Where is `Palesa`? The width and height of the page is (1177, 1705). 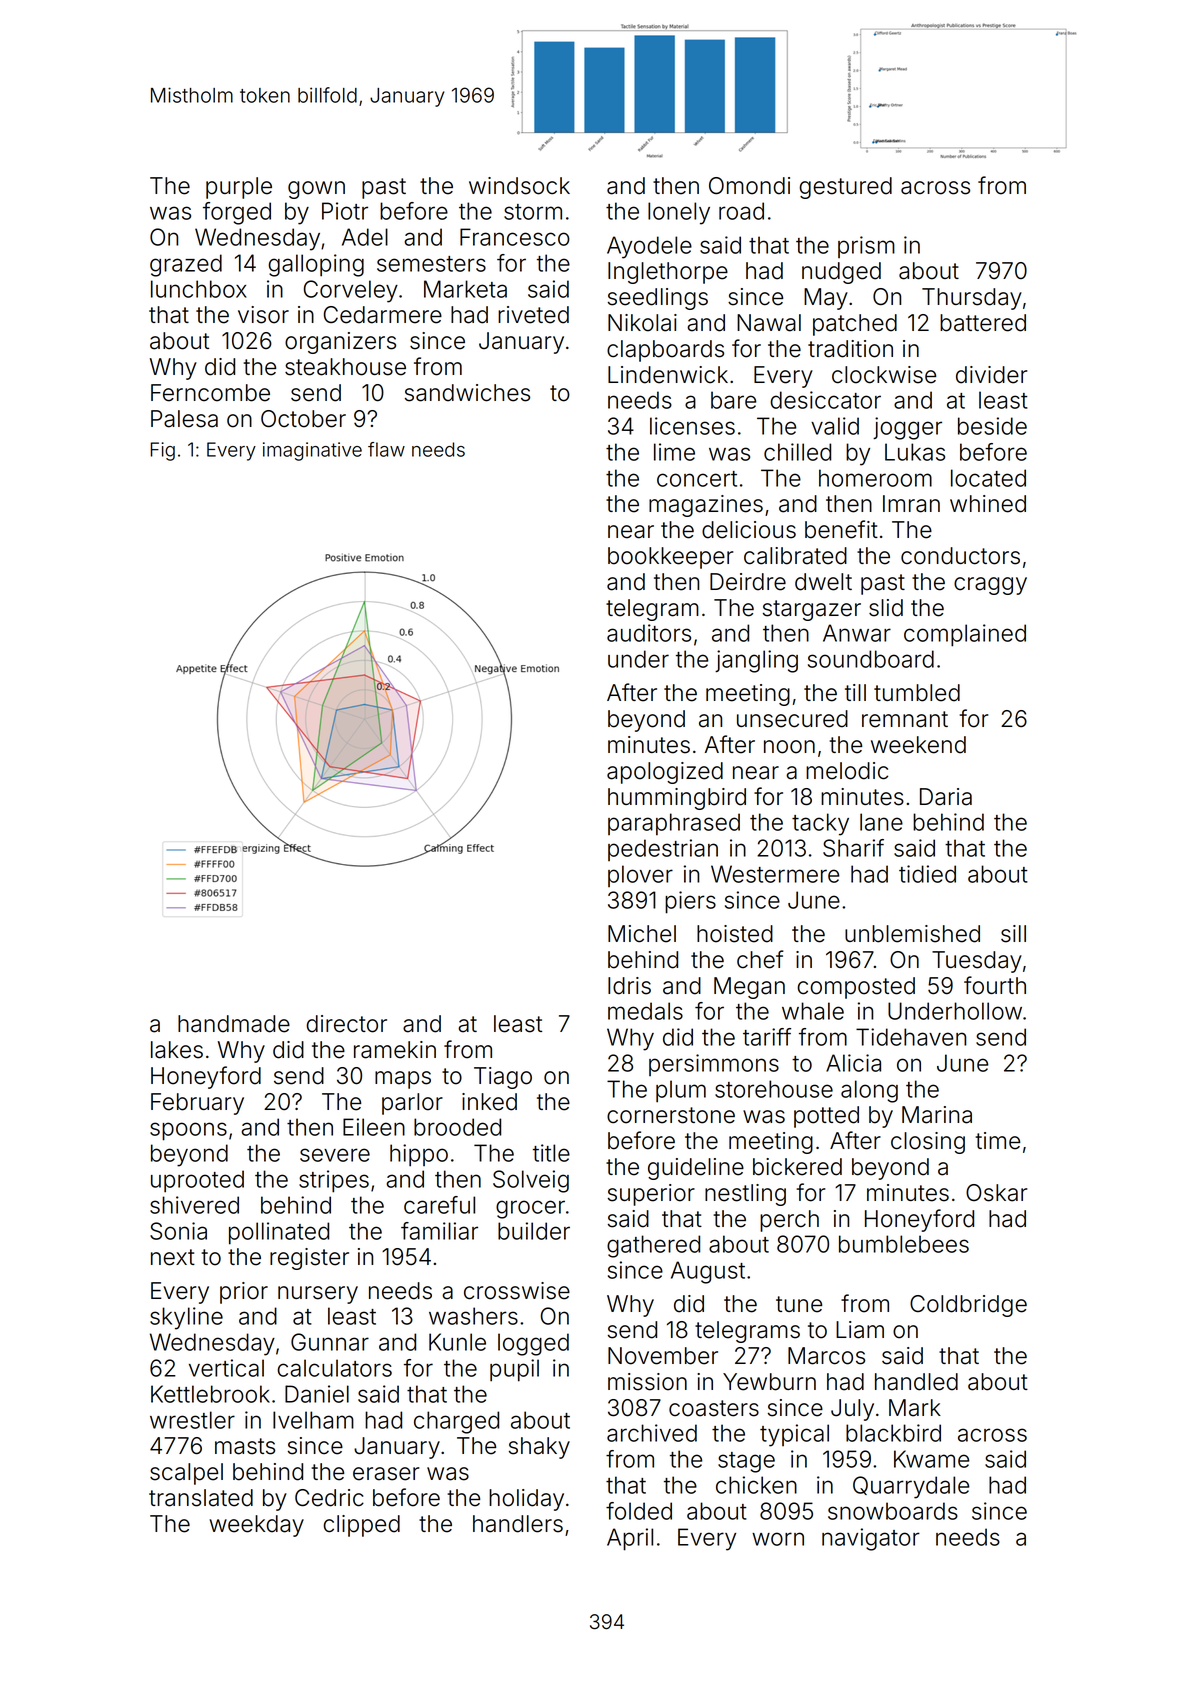 Palesa is located at coordinates (184, 419).
